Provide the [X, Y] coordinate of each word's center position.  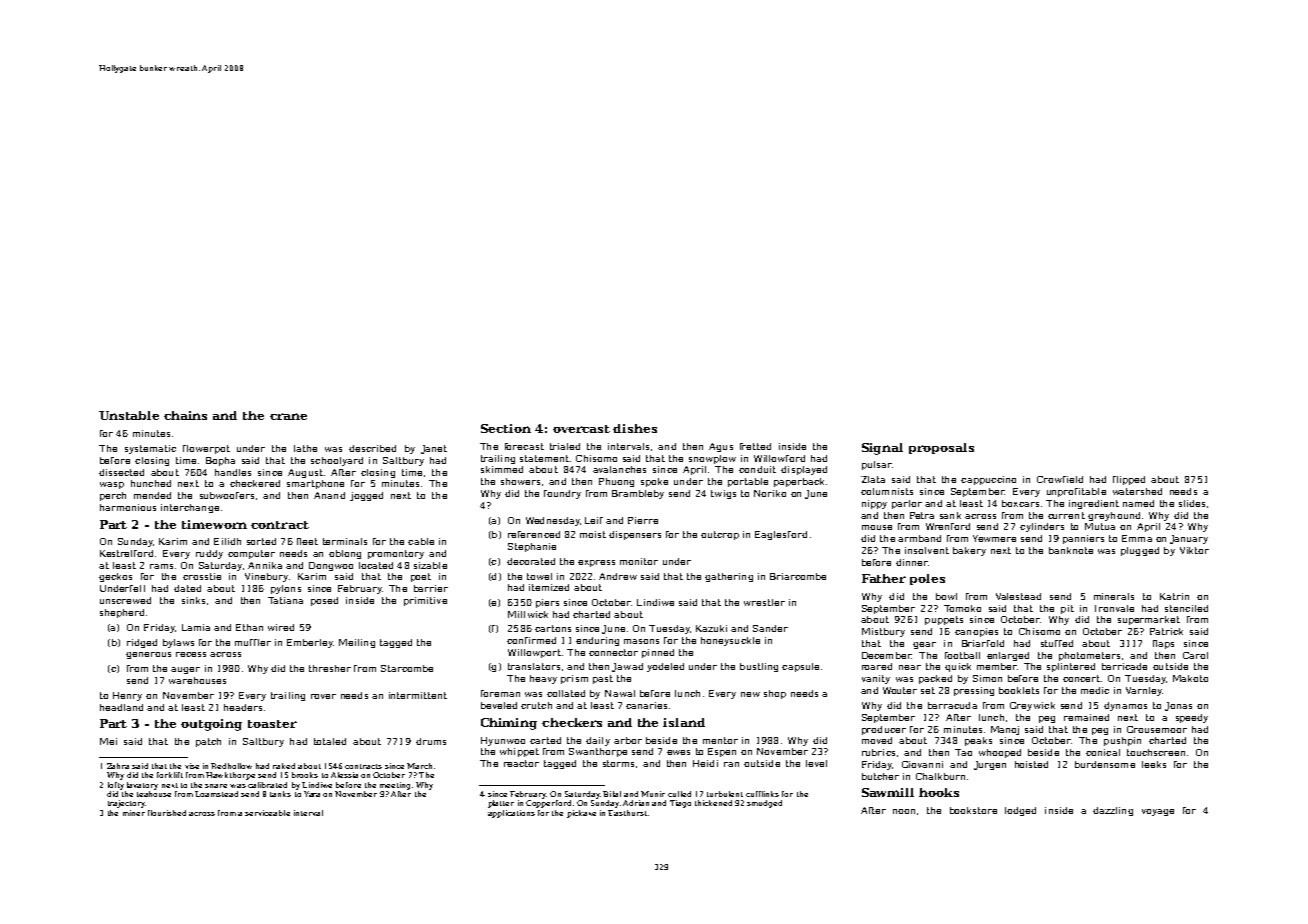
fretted [755, 446]
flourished [167, 813]
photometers [1089, 656]
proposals [941, 448]
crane [288, 416]
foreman [500, 693]
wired [281, 627]
